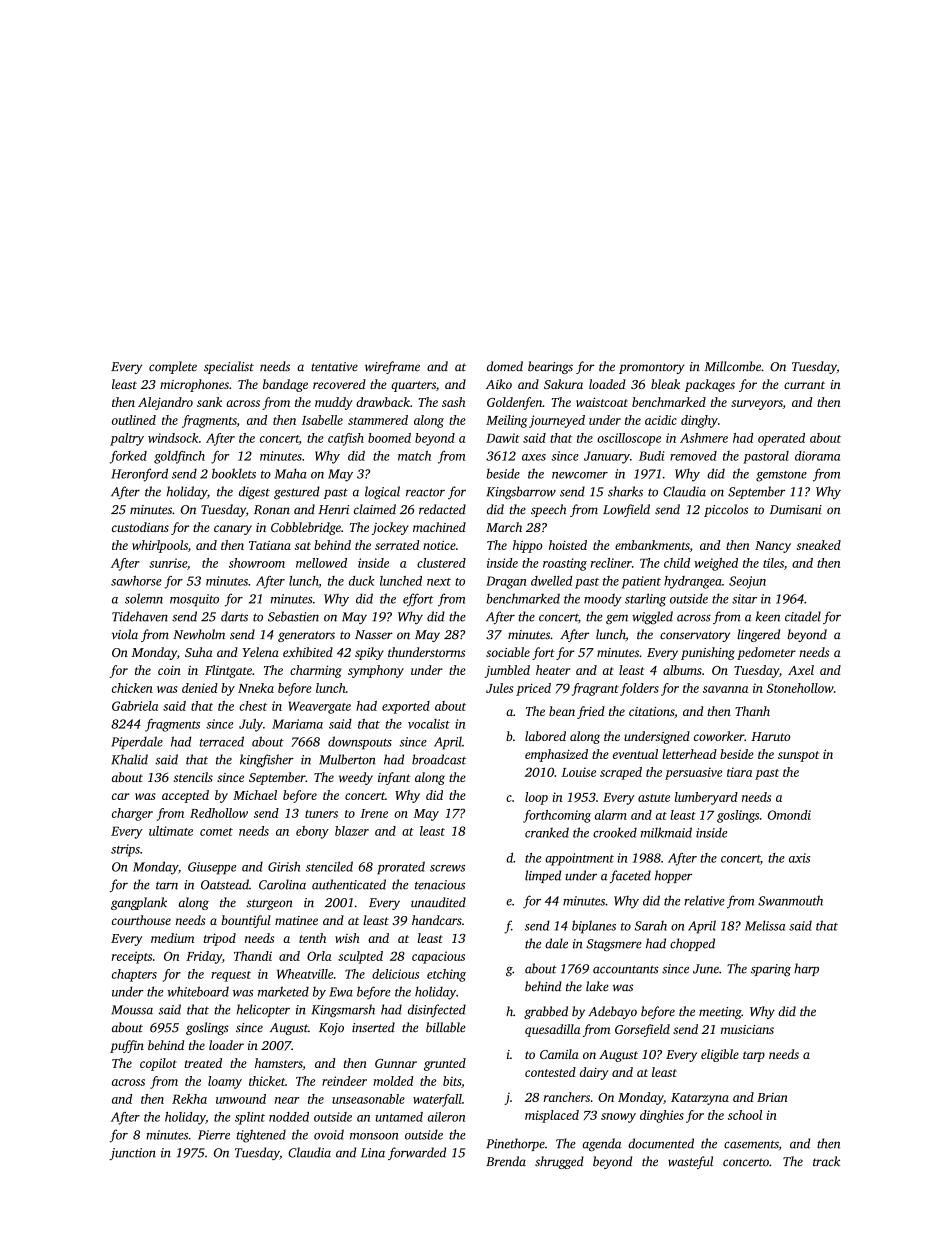 The image size is (952, 1233). Describe the element at coordinates (334, 367) in the page. I see `tentative` at that location.
